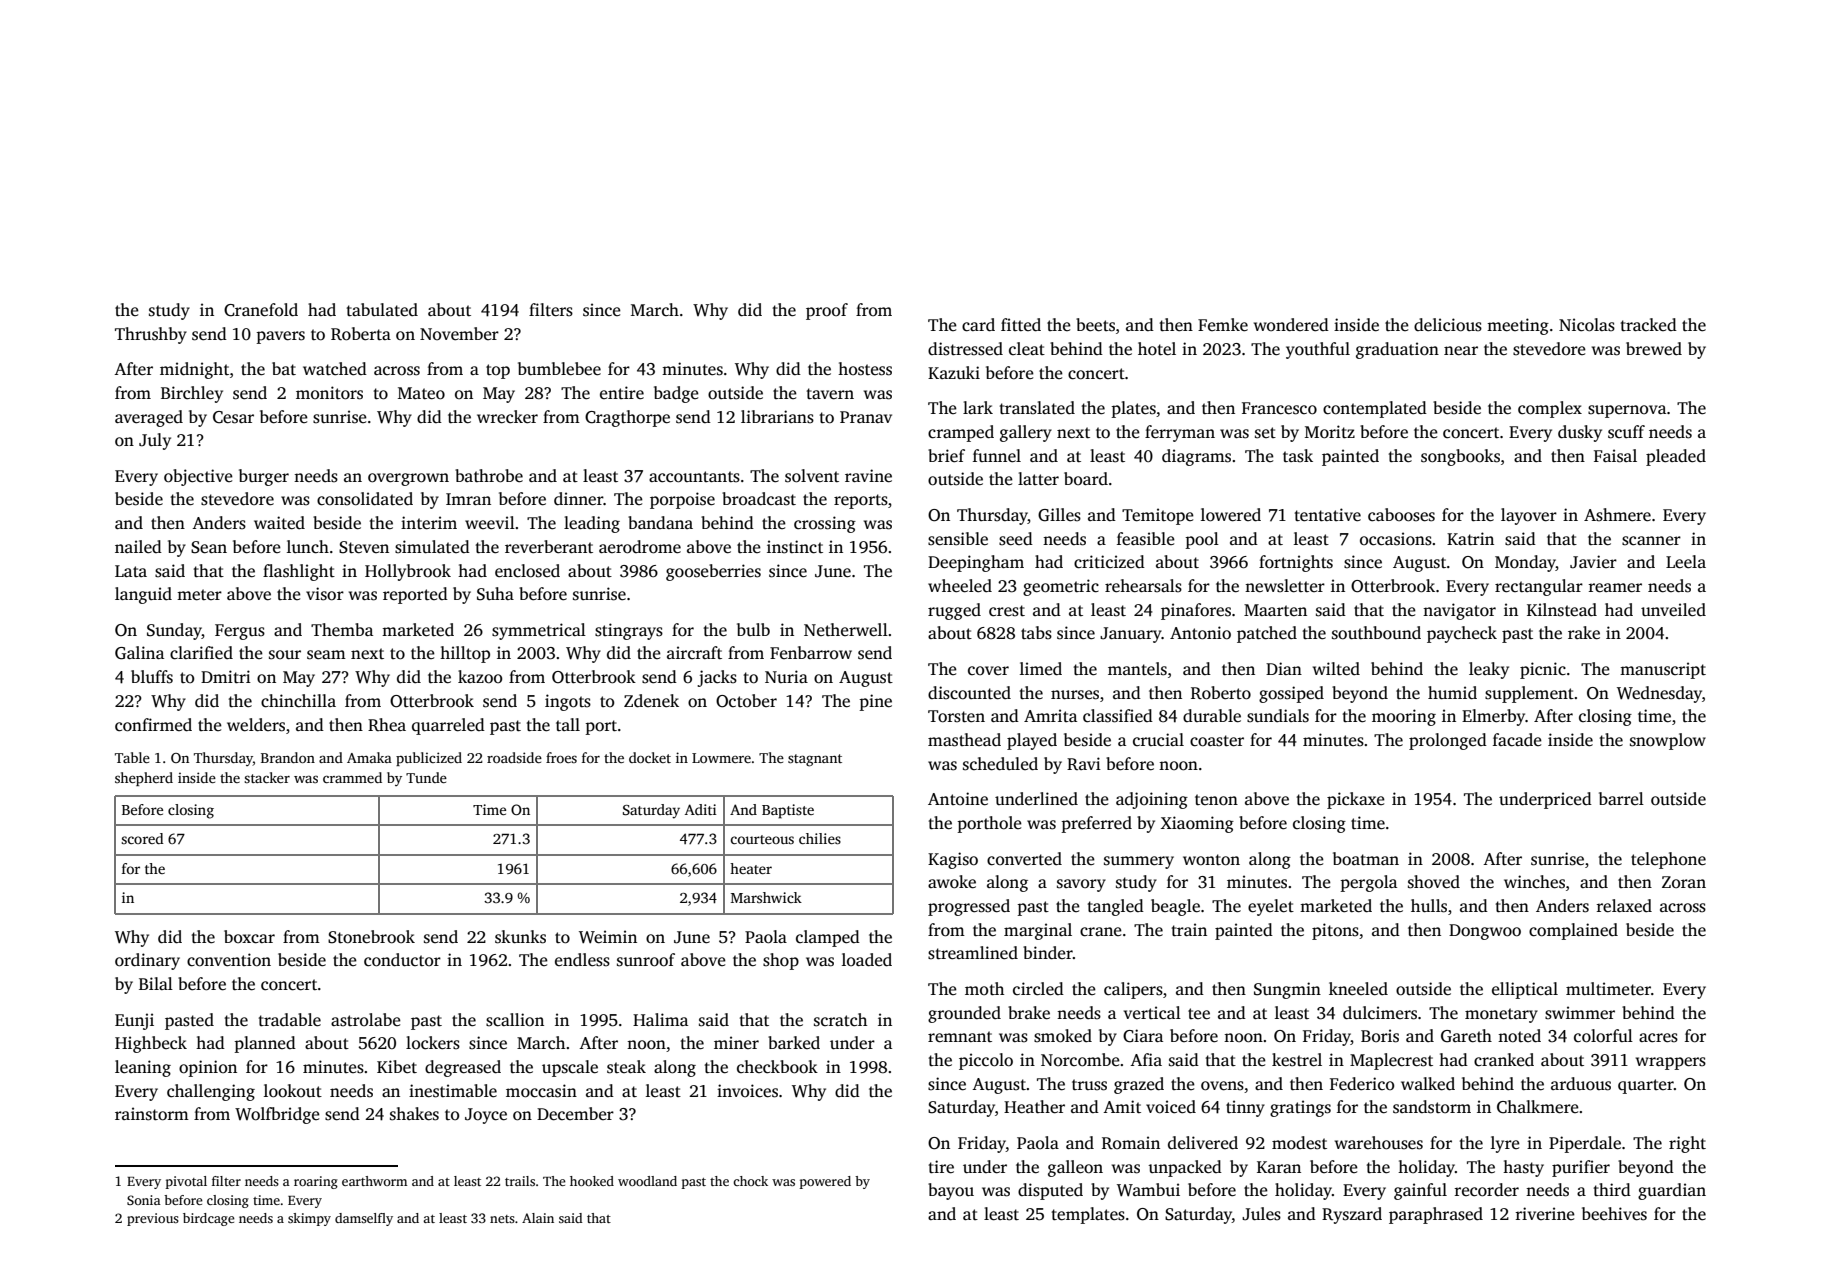  Describe the element at coordinates (139, 653) in the screenshot. I see `Galina` at that location.
